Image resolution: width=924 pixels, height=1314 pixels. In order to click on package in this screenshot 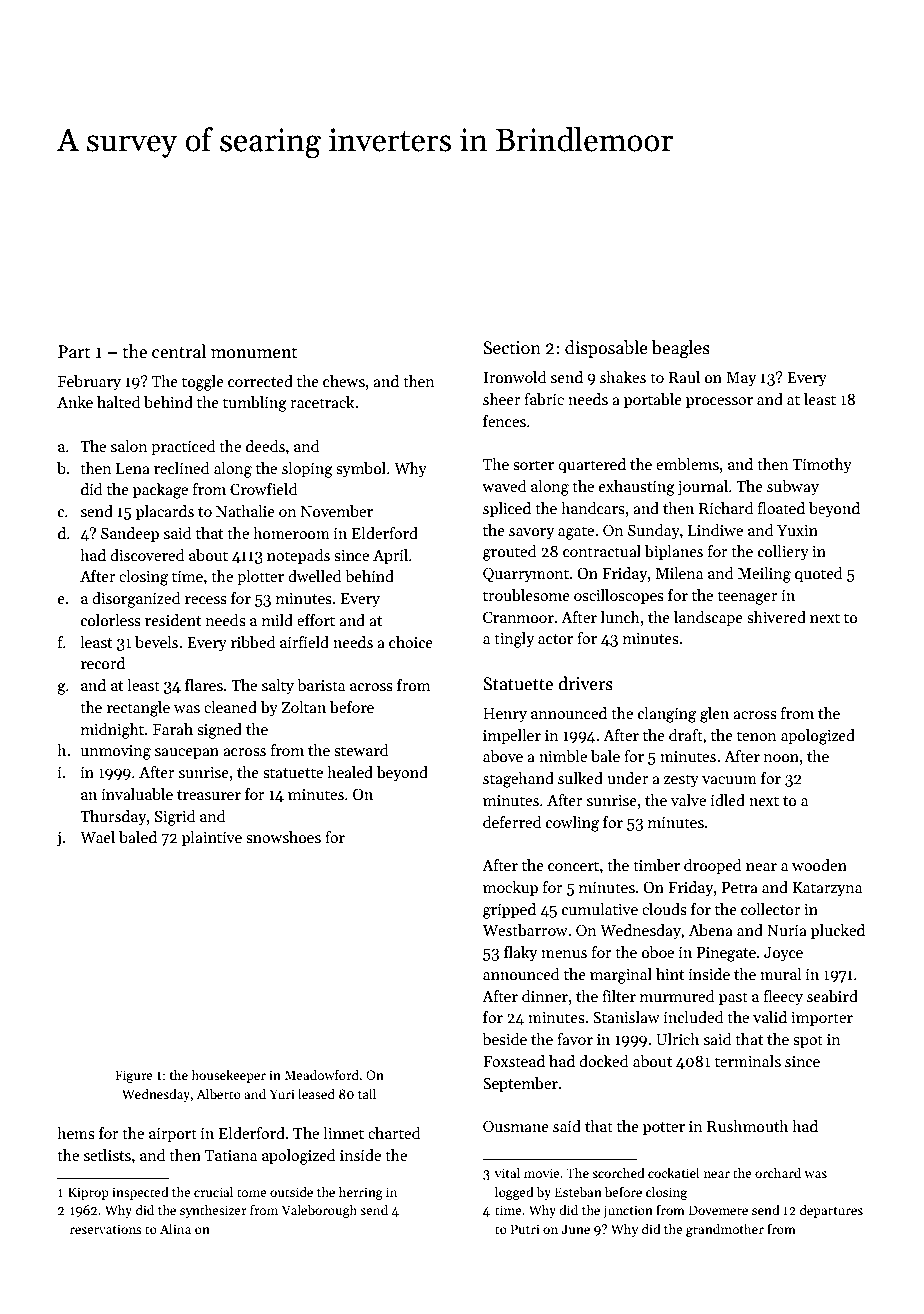, I will do `click(160, 491)`.
